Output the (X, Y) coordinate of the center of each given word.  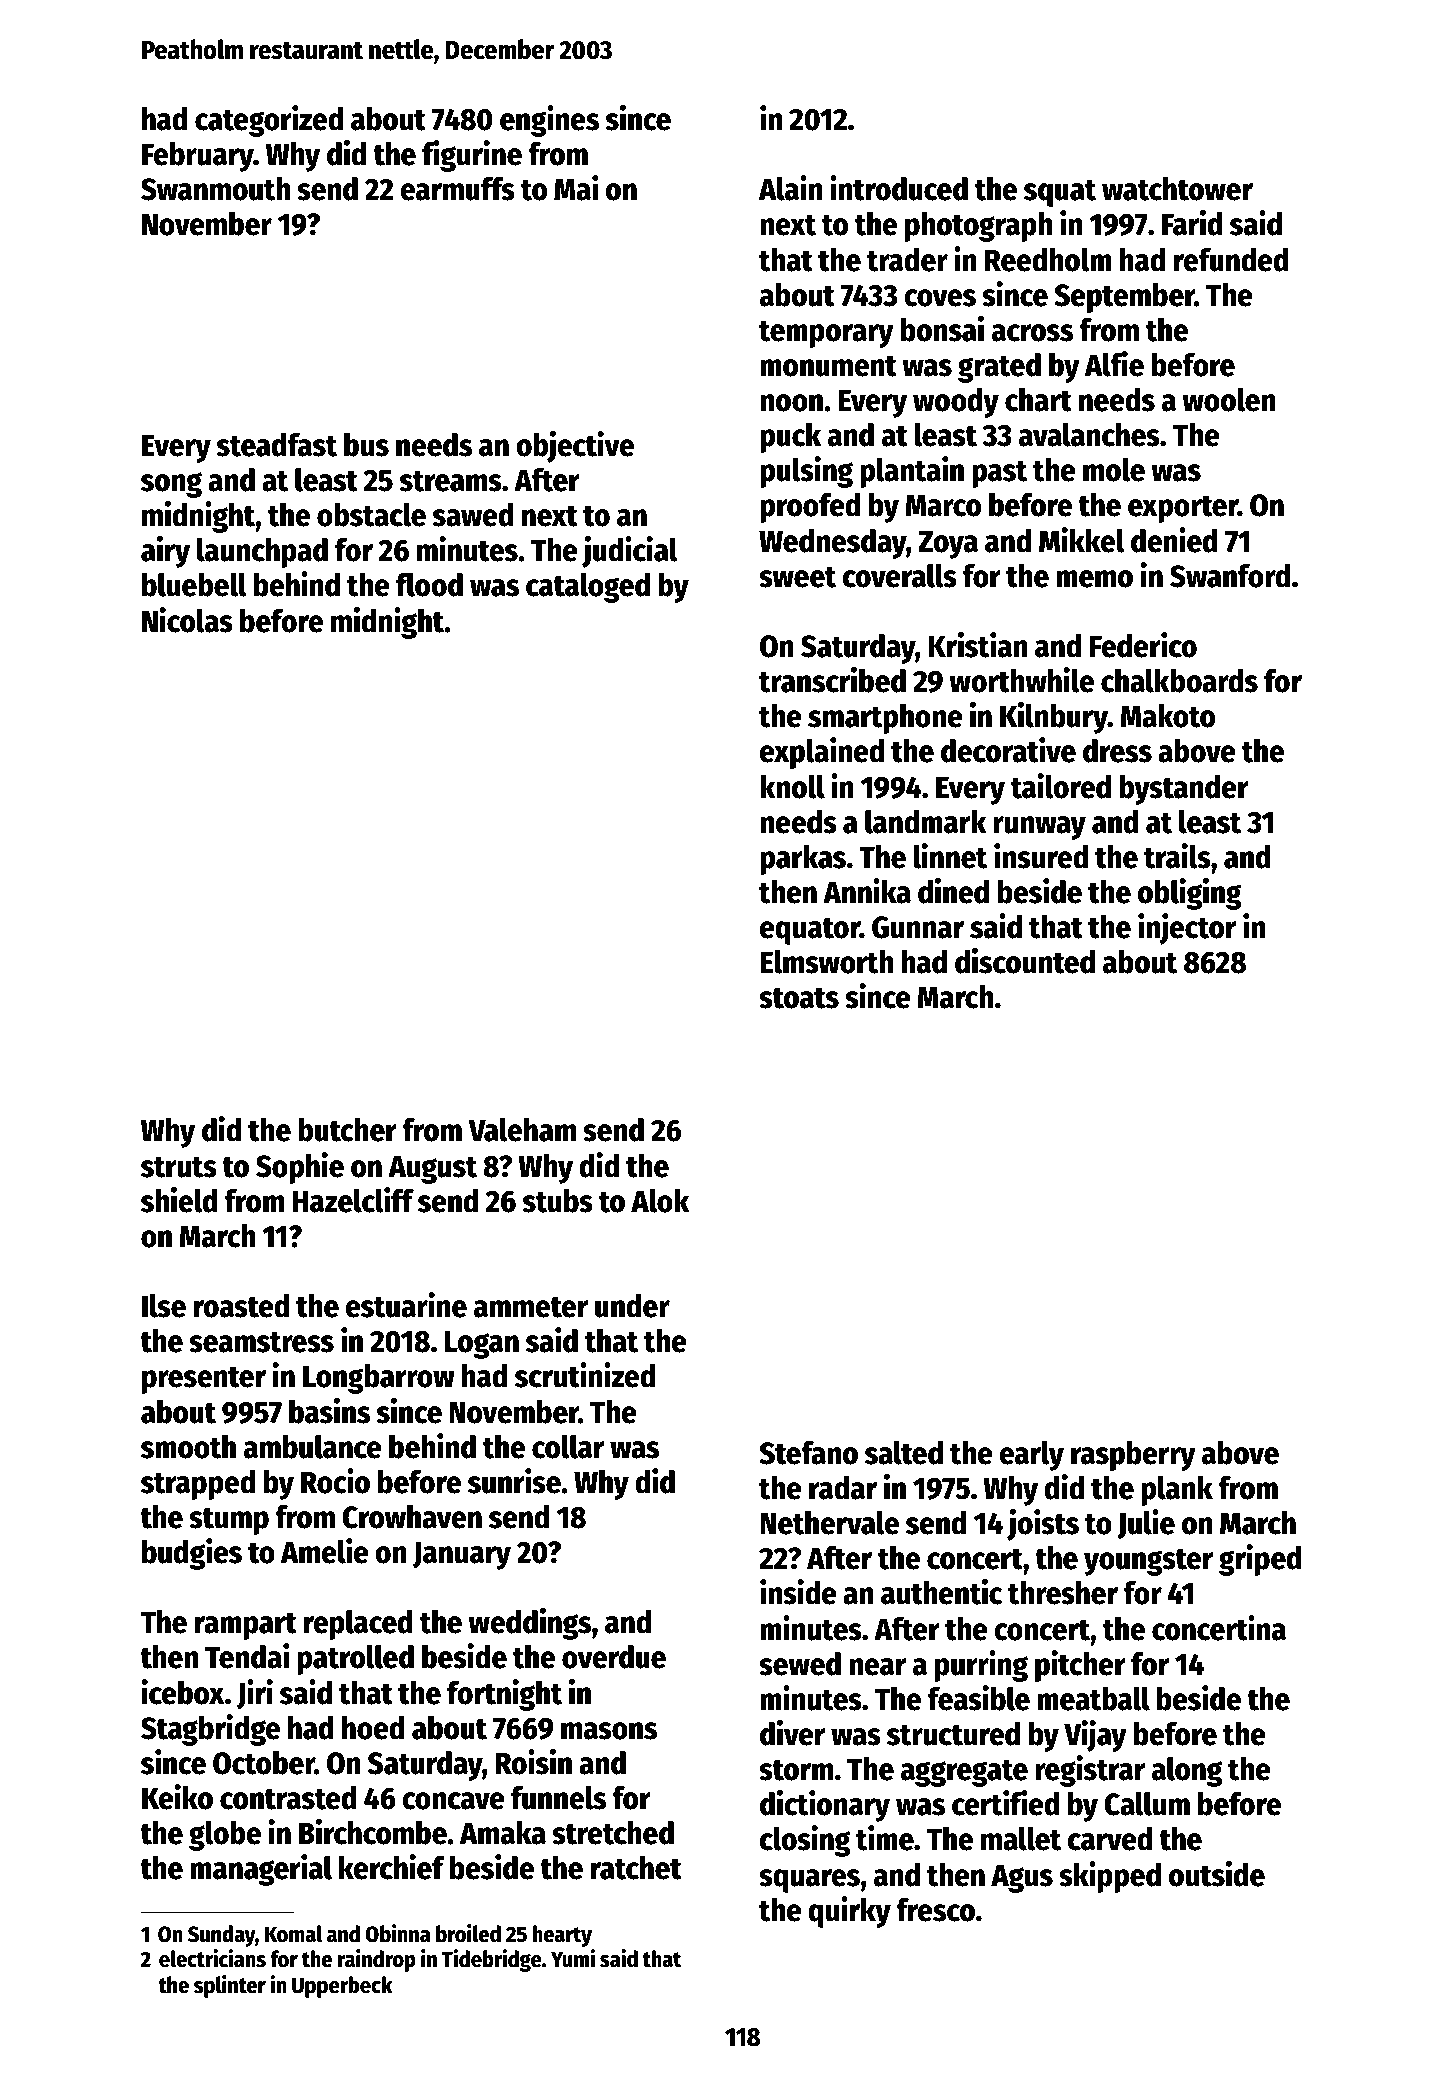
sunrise (514, 1481)
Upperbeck (342, 1987)
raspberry (1133, 1456)
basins (329, 1411)
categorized (269, 121)
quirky (850, 1912)
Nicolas (187, 620)
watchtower (1177, 189)
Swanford (1230, 576)
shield (179, 1200)
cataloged (588, 588)
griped (1260, 1560)
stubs (558, 1201)
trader (907, 260)
